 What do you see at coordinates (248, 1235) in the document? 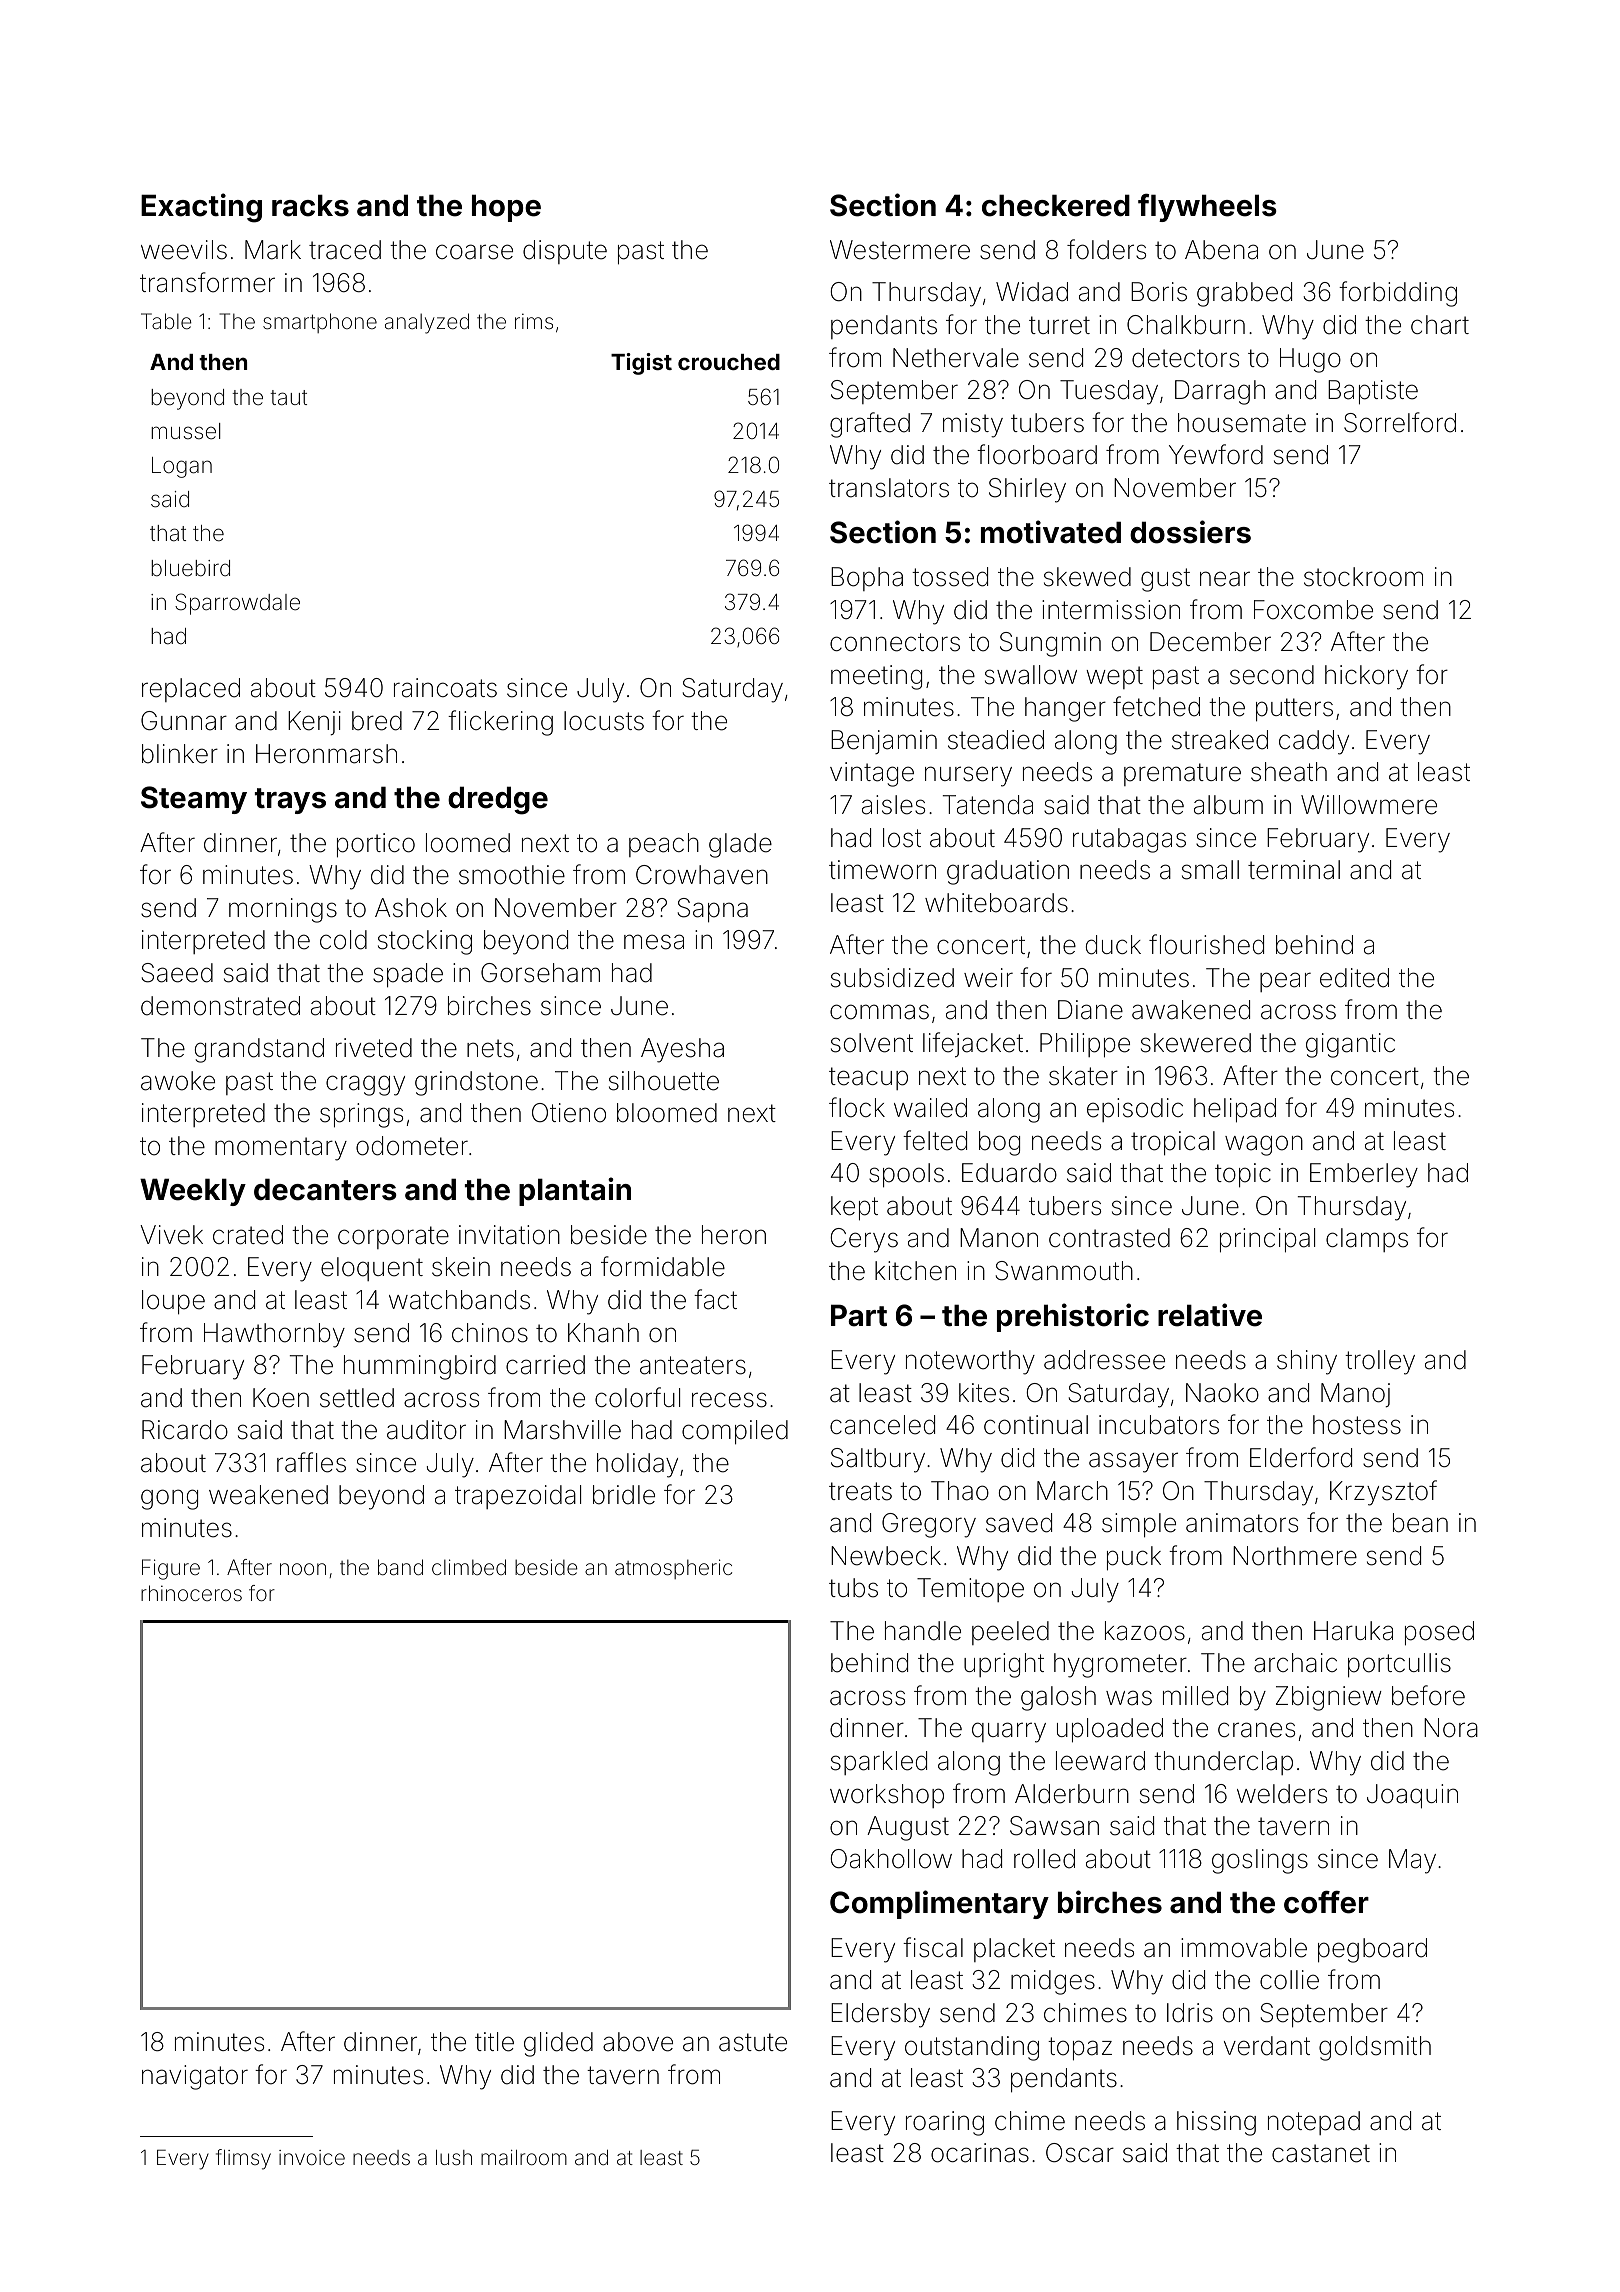
I see `crated` at bounding box center [248, 1235].
